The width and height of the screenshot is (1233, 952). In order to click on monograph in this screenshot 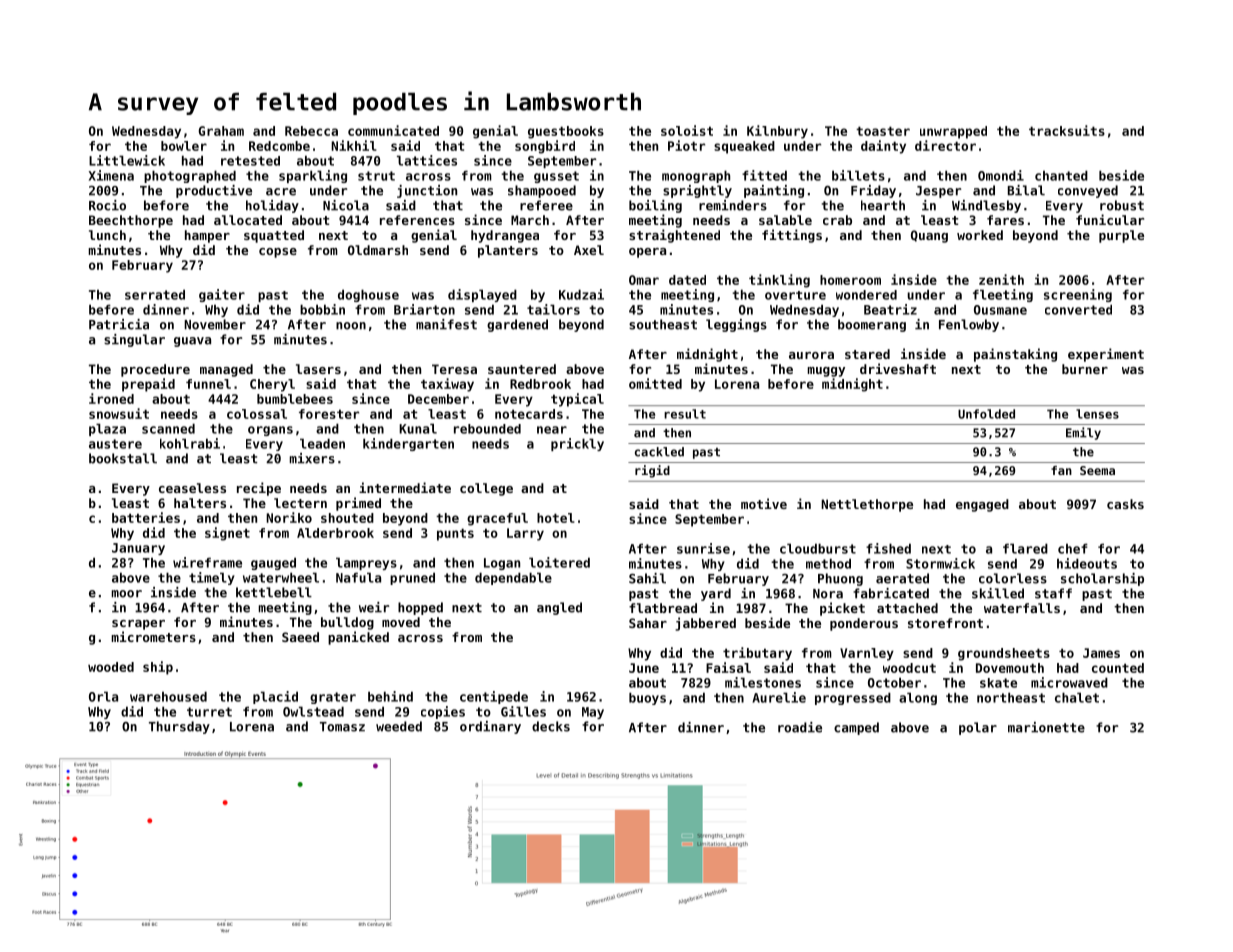, I will do `click(696, 176)`.
